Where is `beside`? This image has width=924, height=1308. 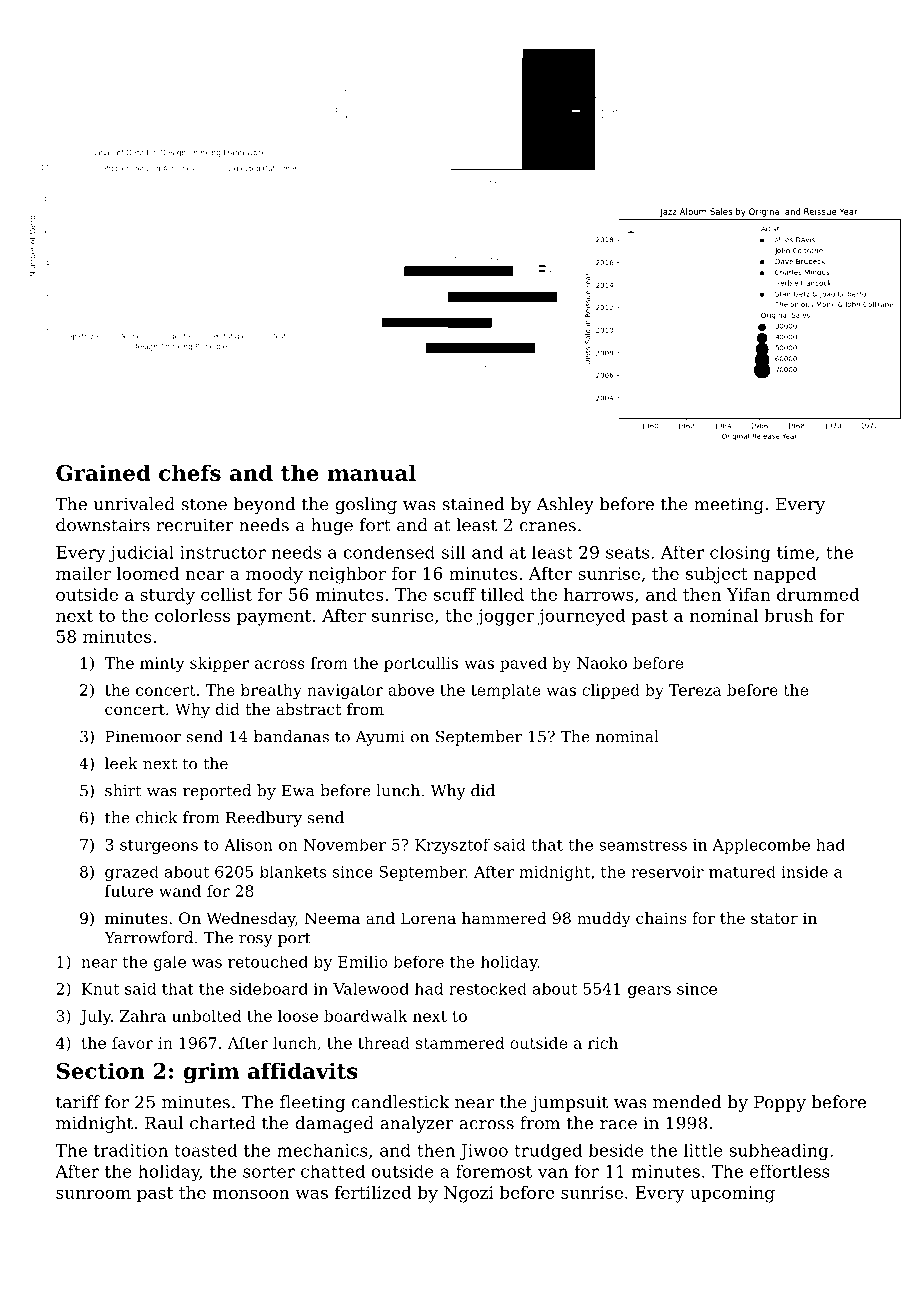 beside is located at coordinates (616, 1150).
